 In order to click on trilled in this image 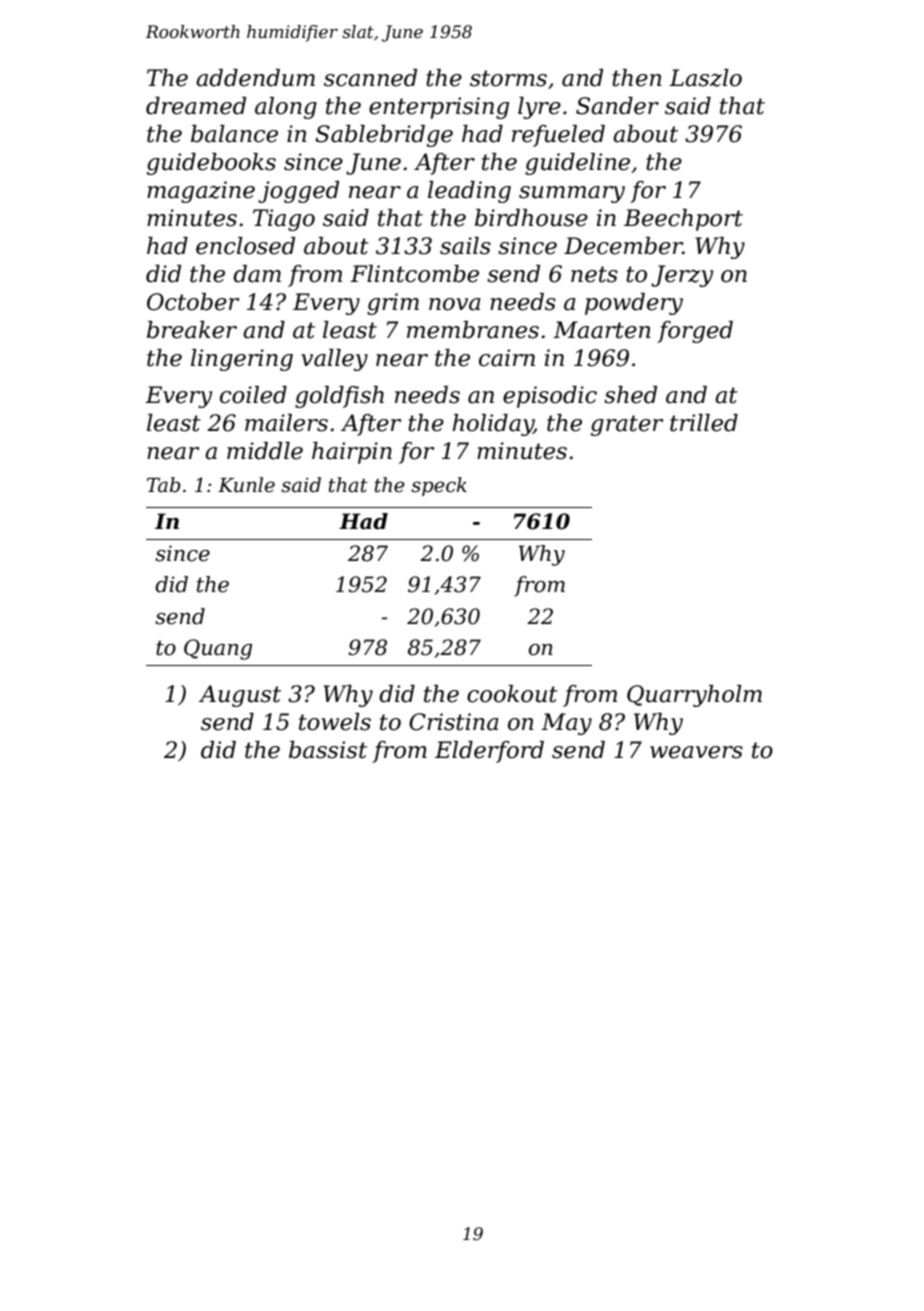, I will do `click(704, 423)`.
